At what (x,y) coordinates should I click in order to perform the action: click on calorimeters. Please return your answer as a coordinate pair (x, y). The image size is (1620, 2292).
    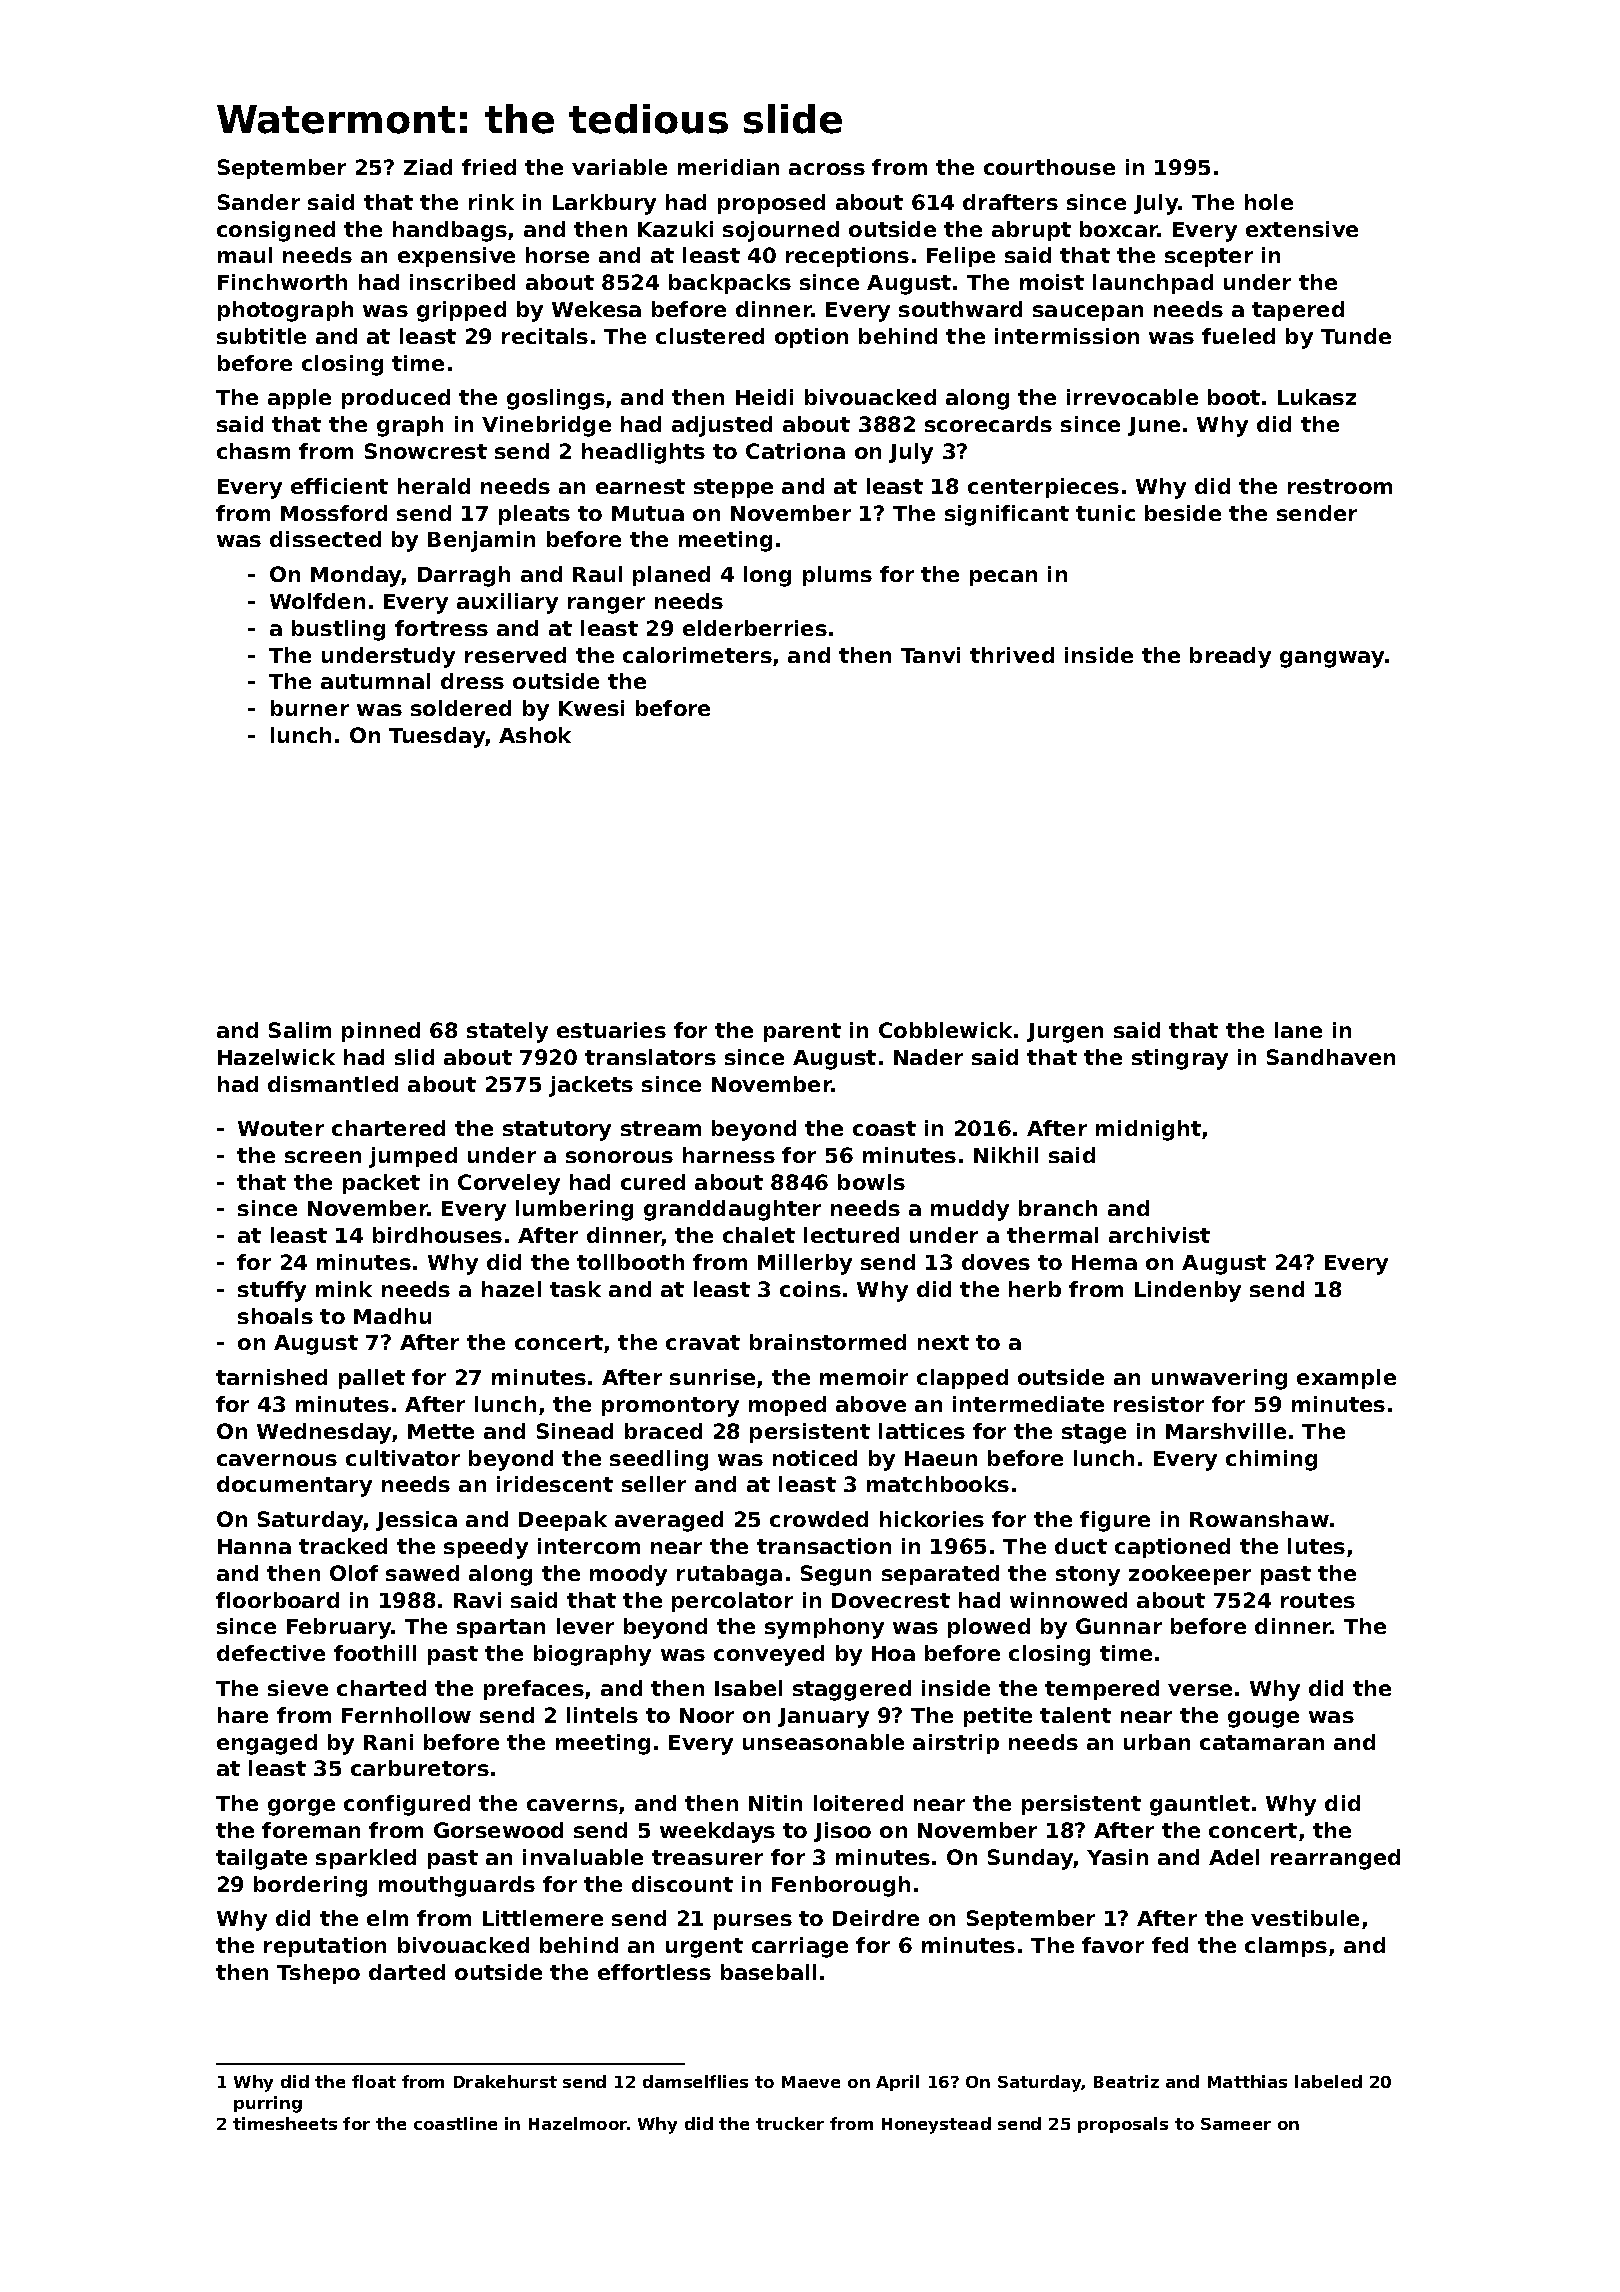
    Looking at the image, I should click on (697, 655).
